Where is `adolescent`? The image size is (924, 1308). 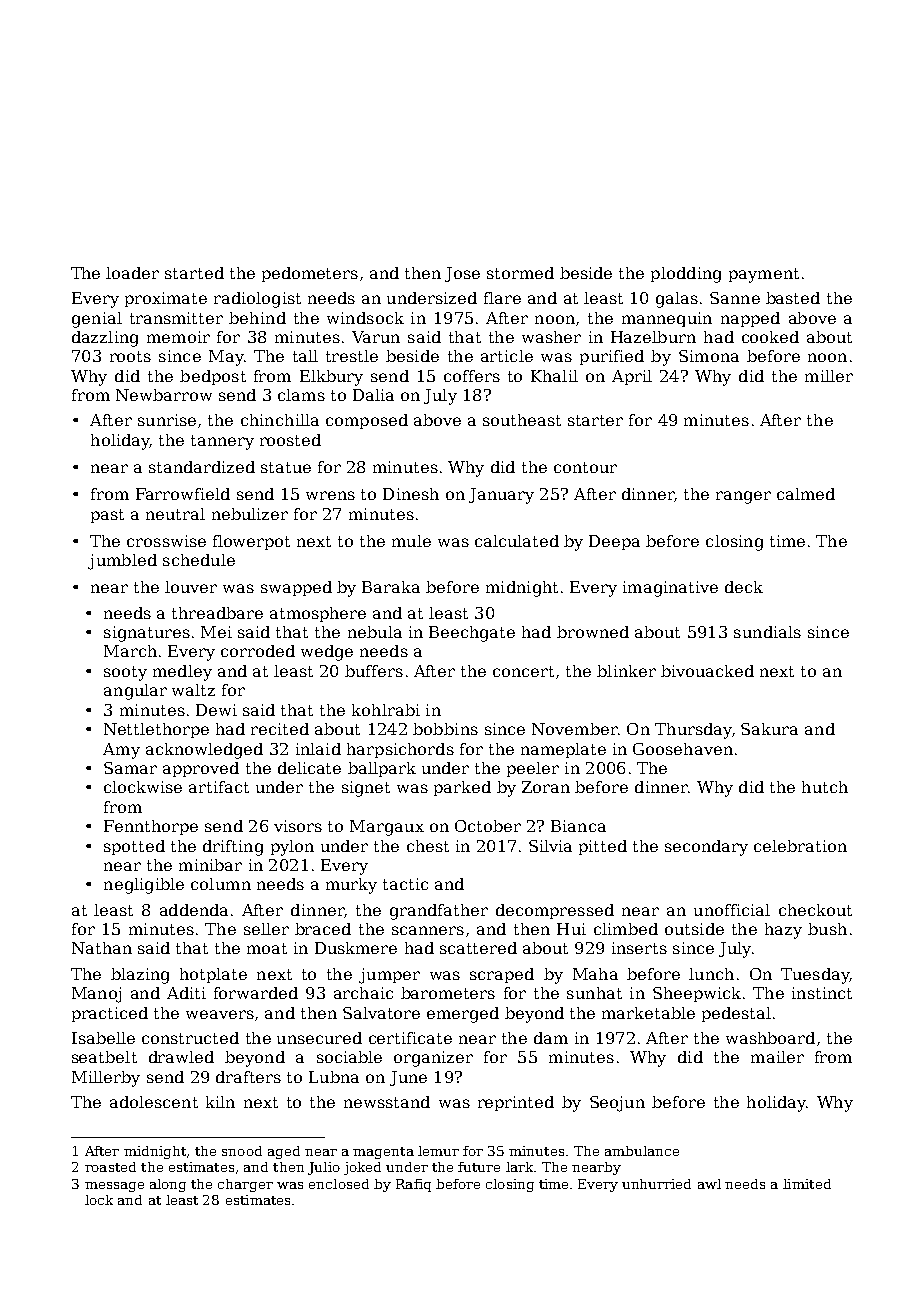
adolescent is located at coordinates (154, 1102).
